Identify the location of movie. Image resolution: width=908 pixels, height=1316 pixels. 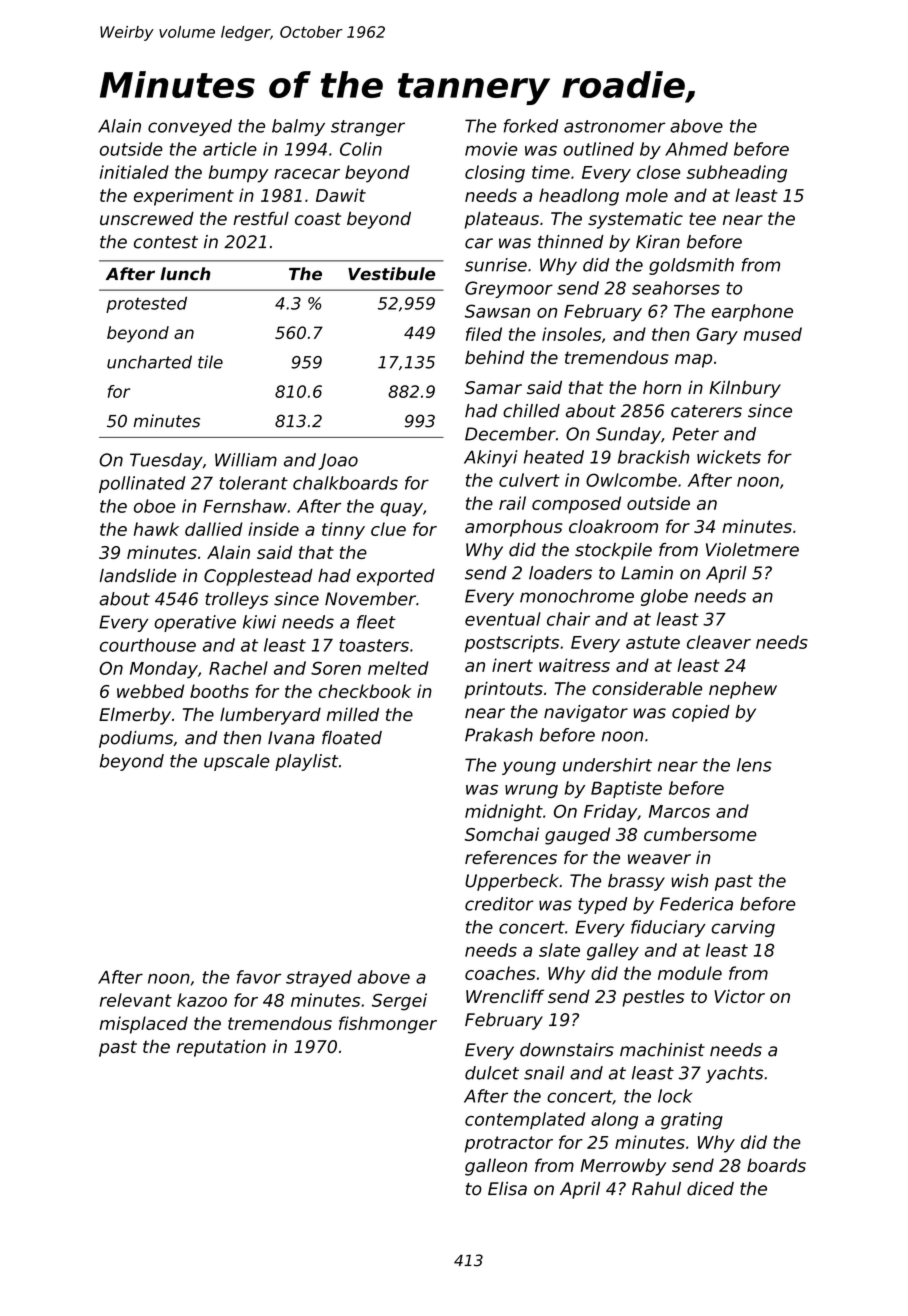
(491, 149).
